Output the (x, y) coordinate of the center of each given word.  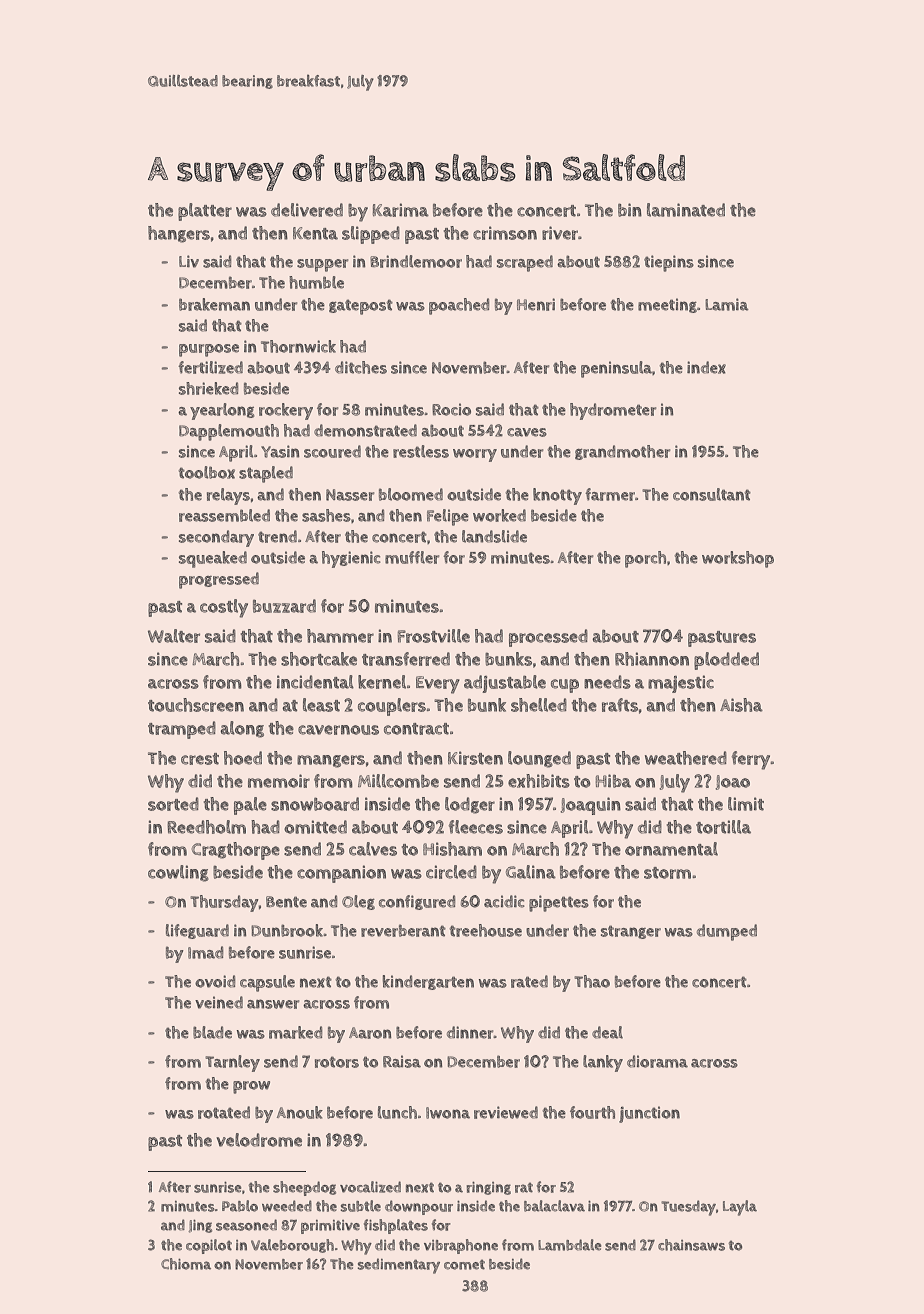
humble (316, 282)
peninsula (616, 369)
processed (548, 638)
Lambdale (569, 1245)
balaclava (554, 1206)
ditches (361, 367)
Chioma (186, 1264)
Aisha (741, 705)
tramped (182, 730)
